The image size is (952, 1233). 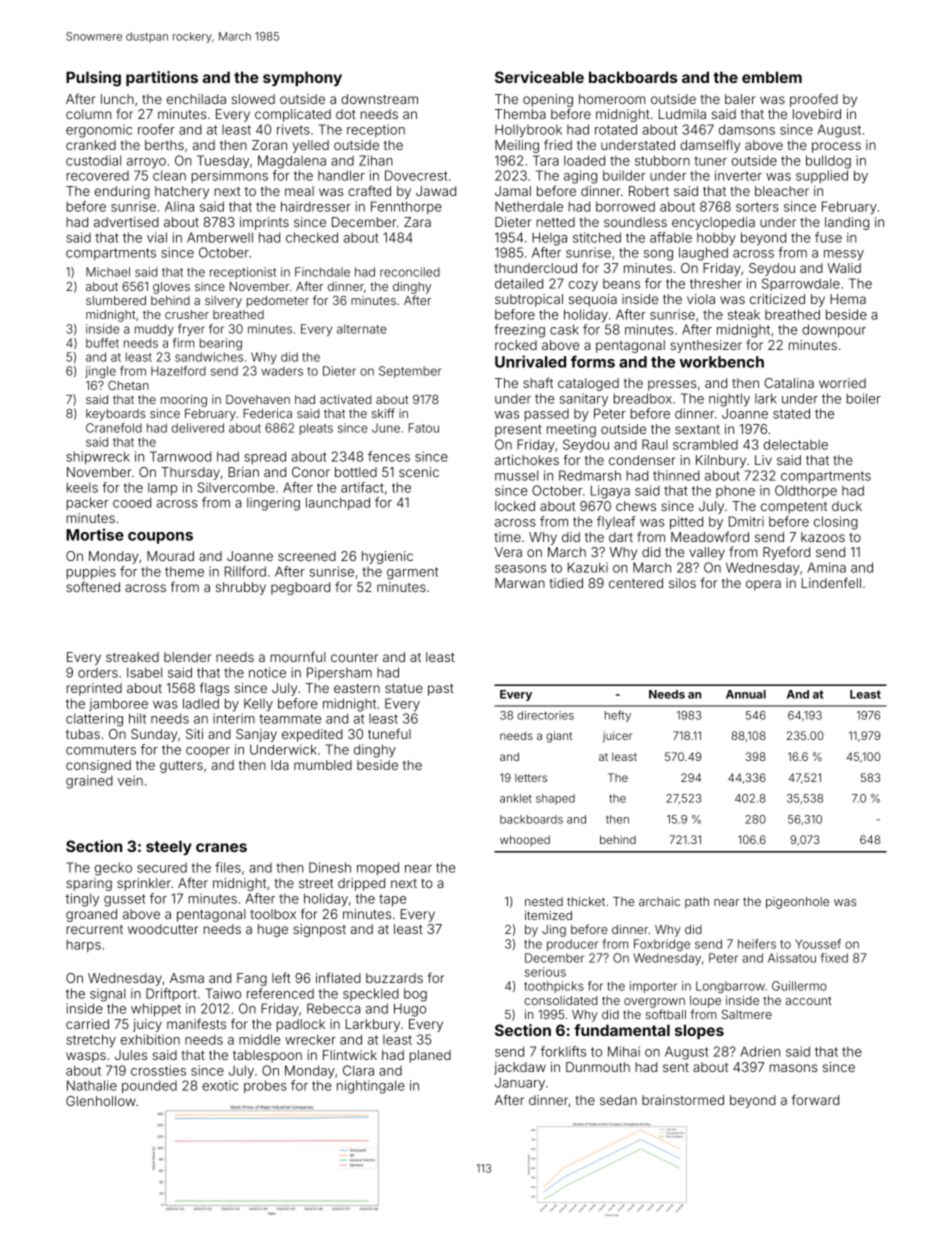 I want to click on scenic, so click(x=419, y=472).
